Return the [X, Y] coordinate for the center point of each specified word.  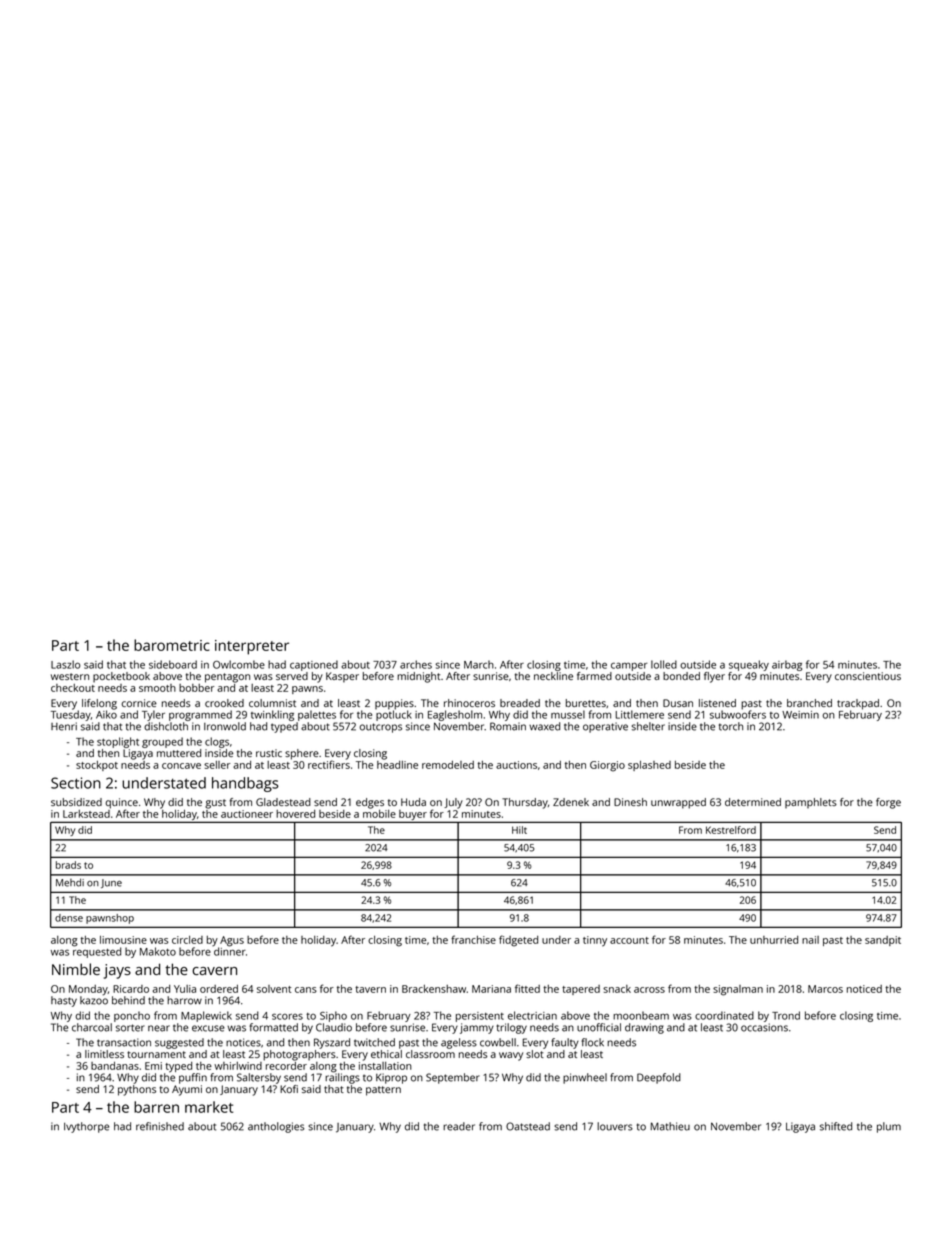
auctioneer [247, 814]
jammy [477, 1028]
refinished [160, 1126]
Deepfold [659, 1078]
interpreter [252, 647]
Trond [786, 1015]
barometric [172, 645]
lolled [664, 664]
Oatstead [528, 1126]
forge [888, 803]
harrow [184, 1000]
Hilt [519, 830]
